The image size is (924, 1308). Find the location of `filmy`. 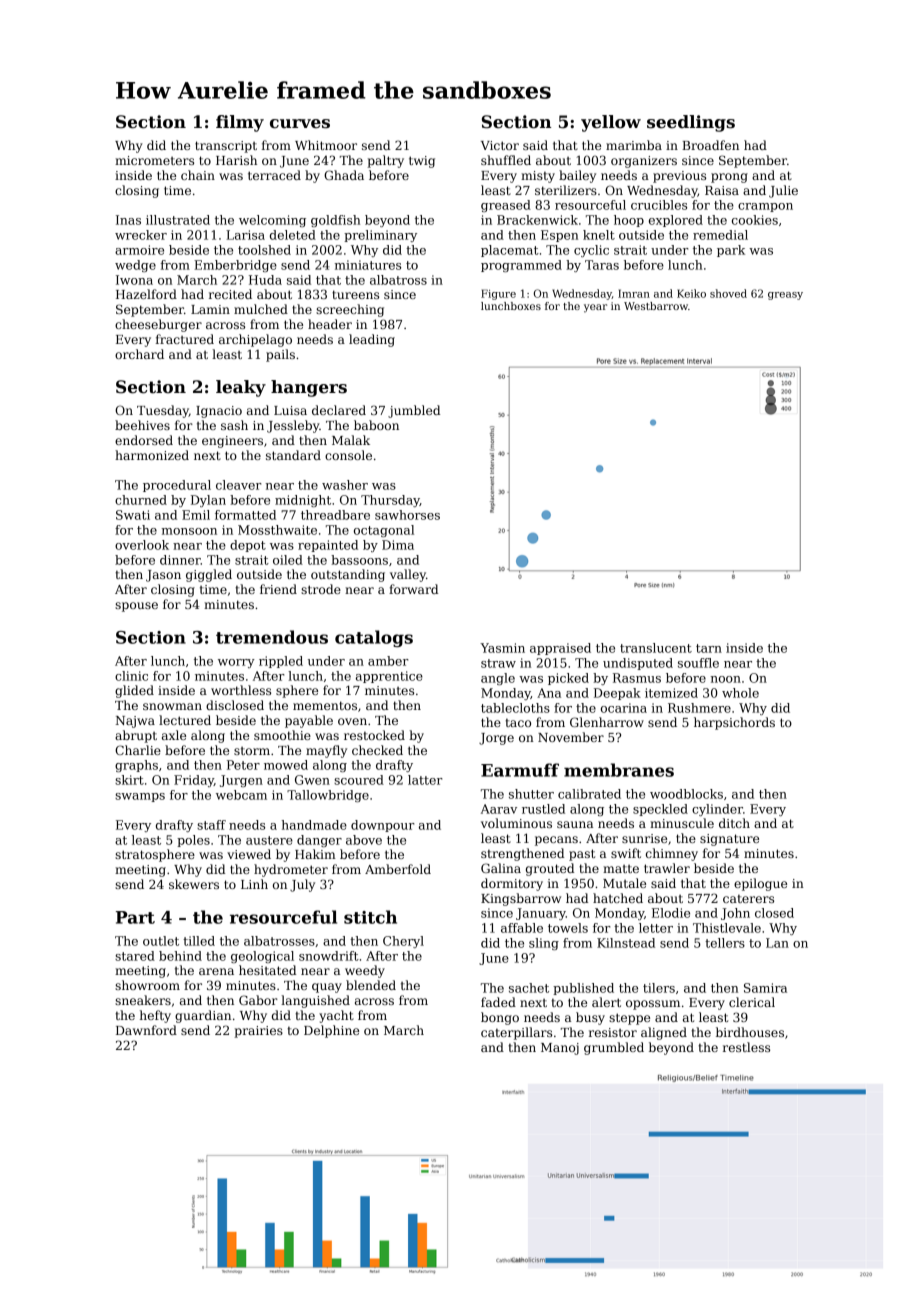

filmy is located at coordinates (240, 123).
